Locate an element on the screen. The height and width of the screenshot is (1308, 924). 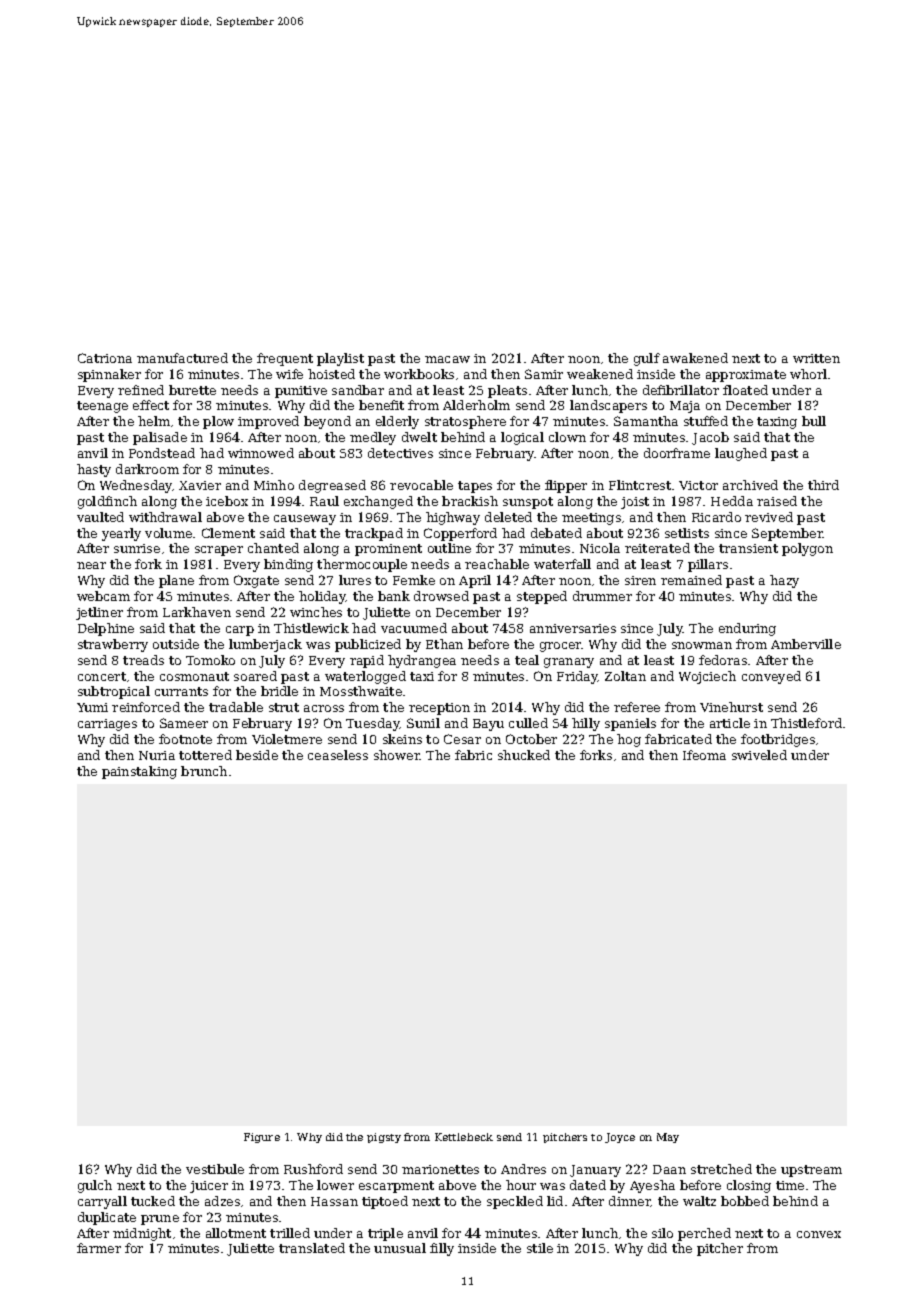
snowman is located at coordinates (702, 645).
